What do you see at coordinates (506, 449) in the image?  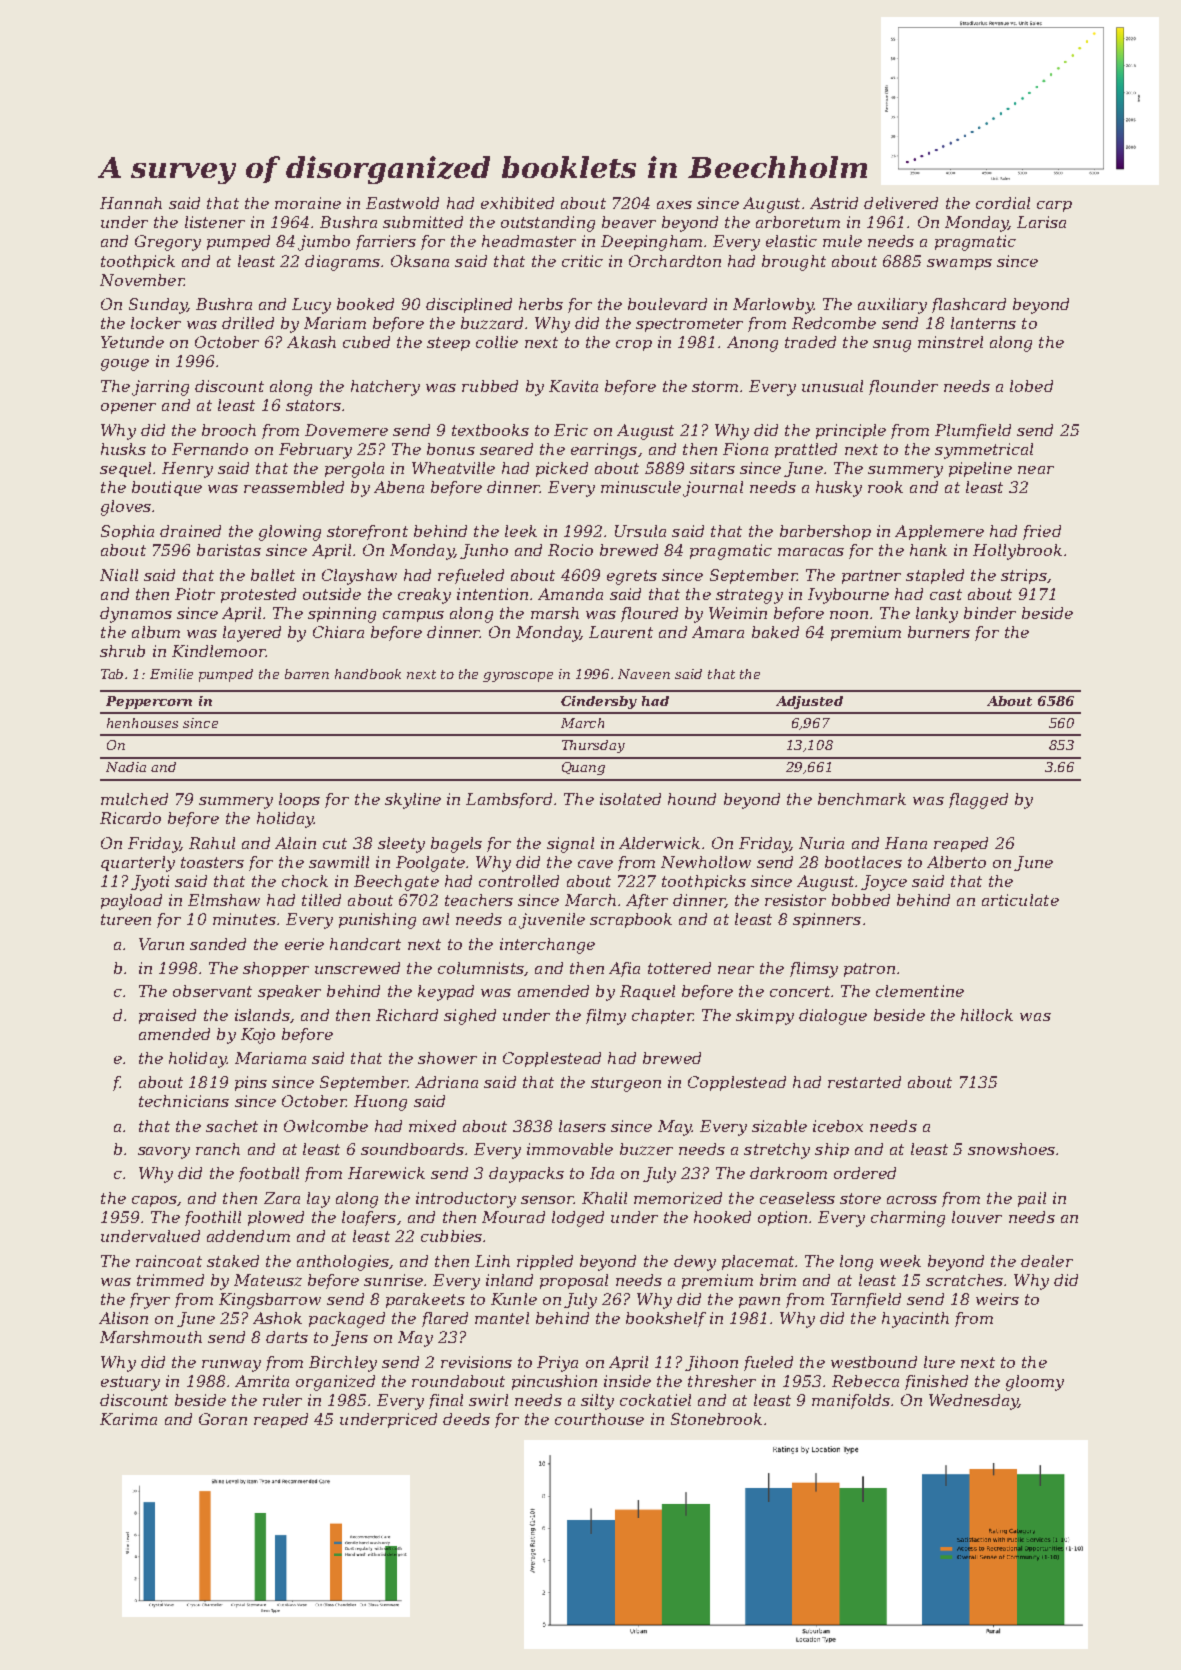 I see `seared` at bounding box center [506, 449].
